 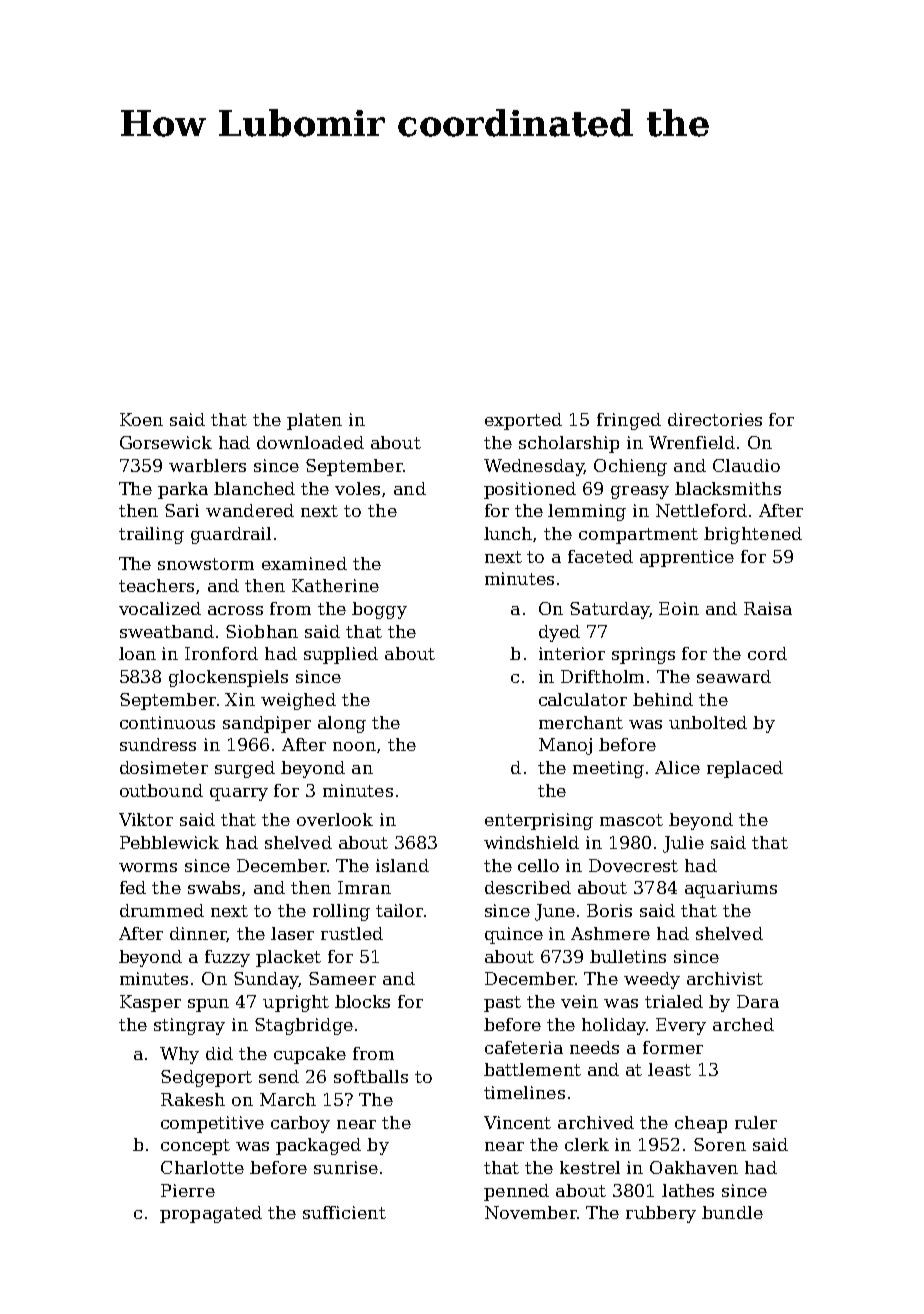 What do you see at coordinates (344, 1212) in the page?
I see `sufficient` at bounding box center [344, 1212].
